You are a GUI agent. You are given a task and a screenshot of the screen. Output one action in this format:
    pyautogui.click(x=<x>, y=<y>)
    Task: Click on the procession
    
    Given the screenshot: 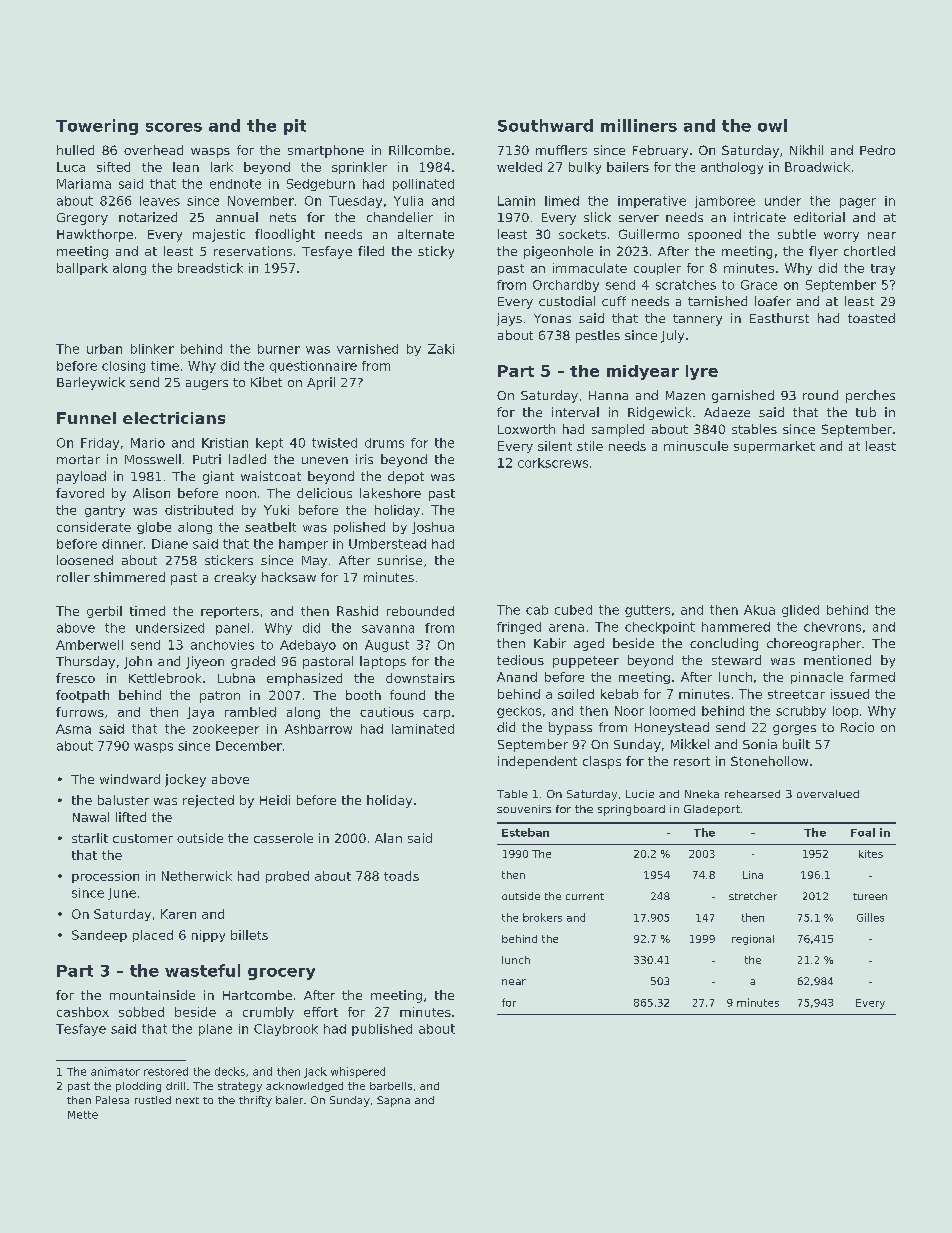 What is the action you would take?
    pyautogui.click(x=105, y=877)
